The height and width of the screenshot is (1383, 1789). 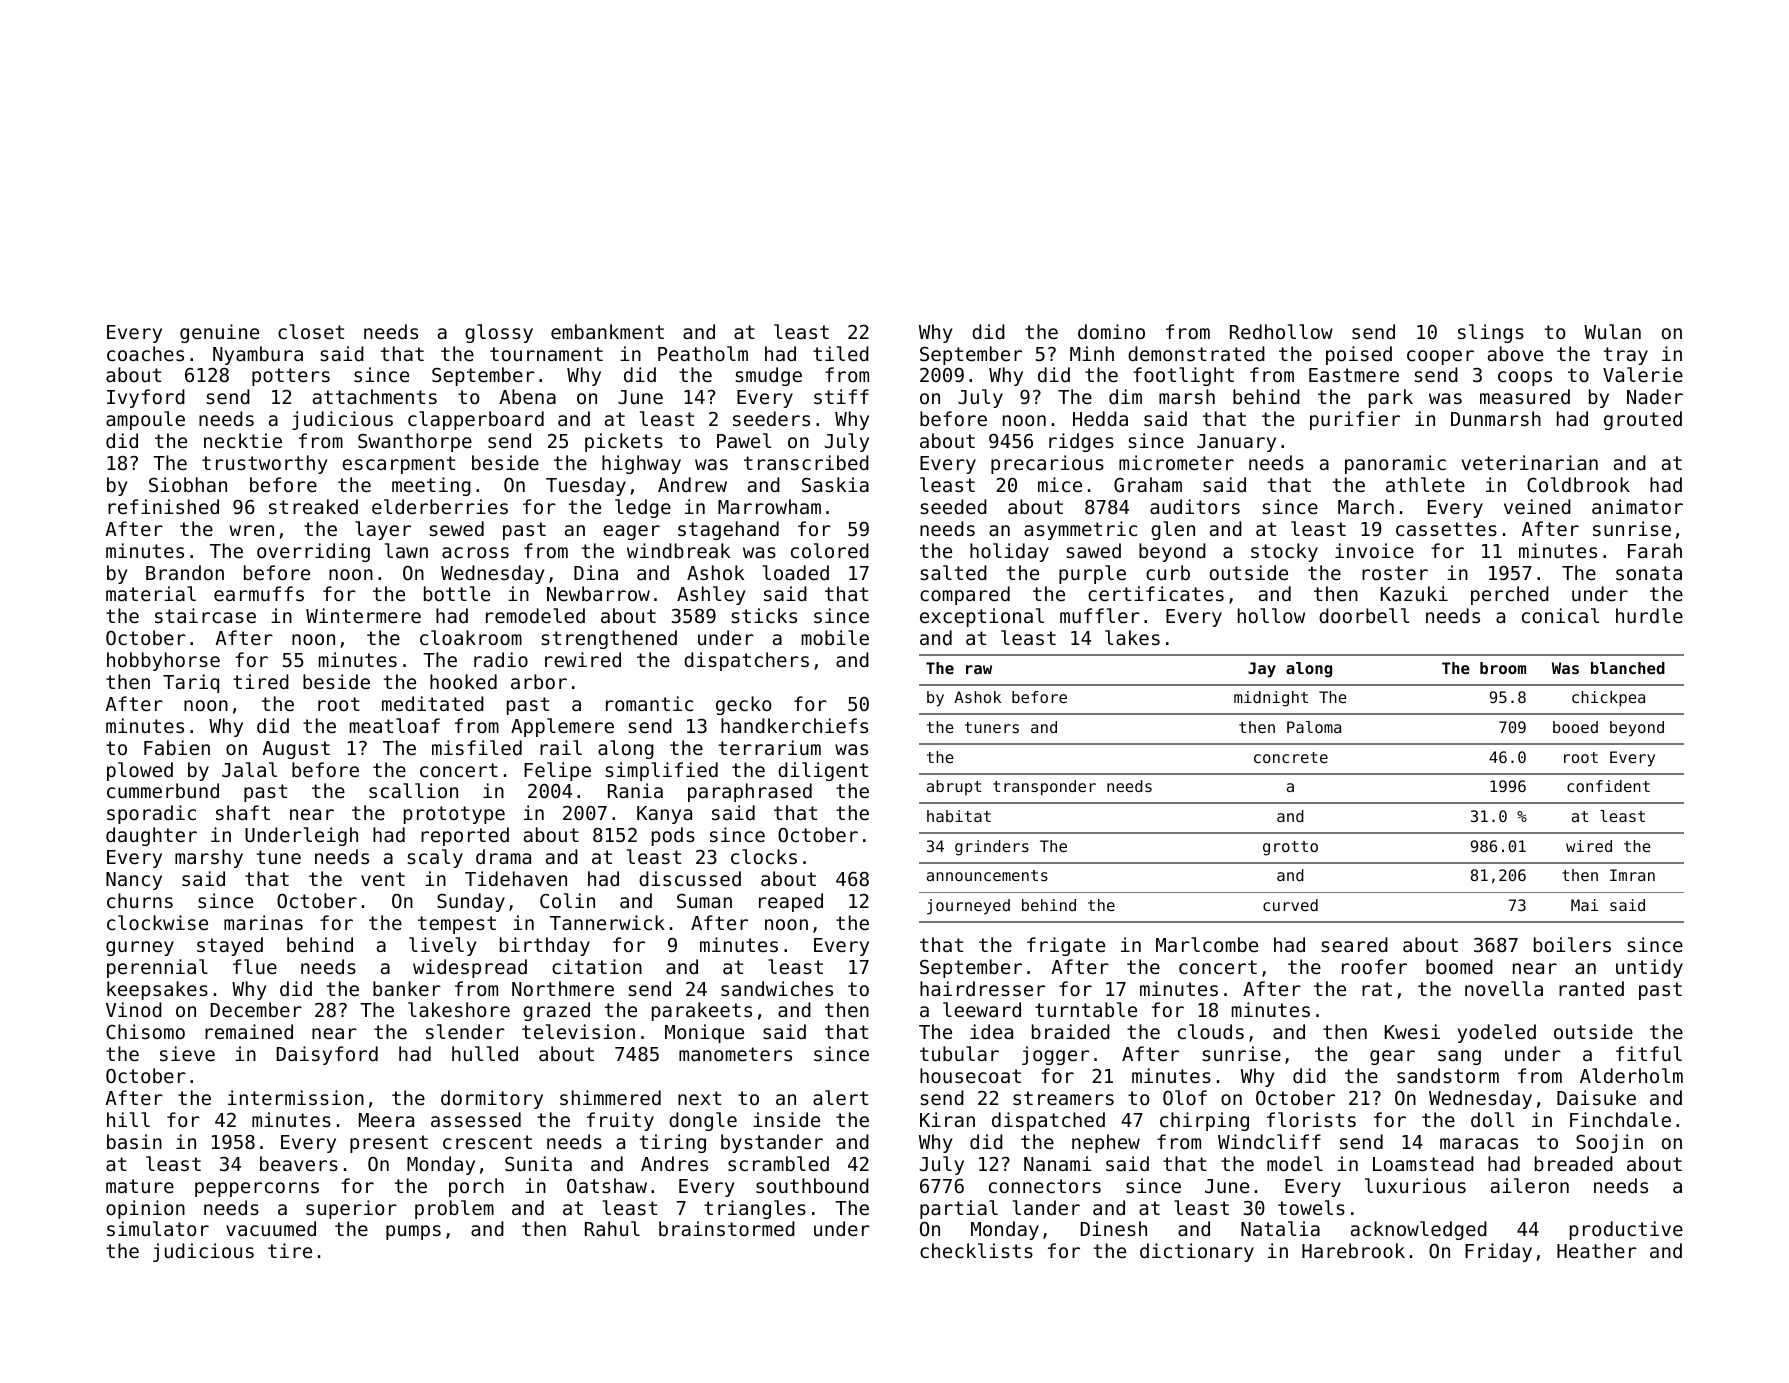 What do you see at coordinates (413, 790) in the screenshot?
I see `scallion` at bounding box center [413, 790].
